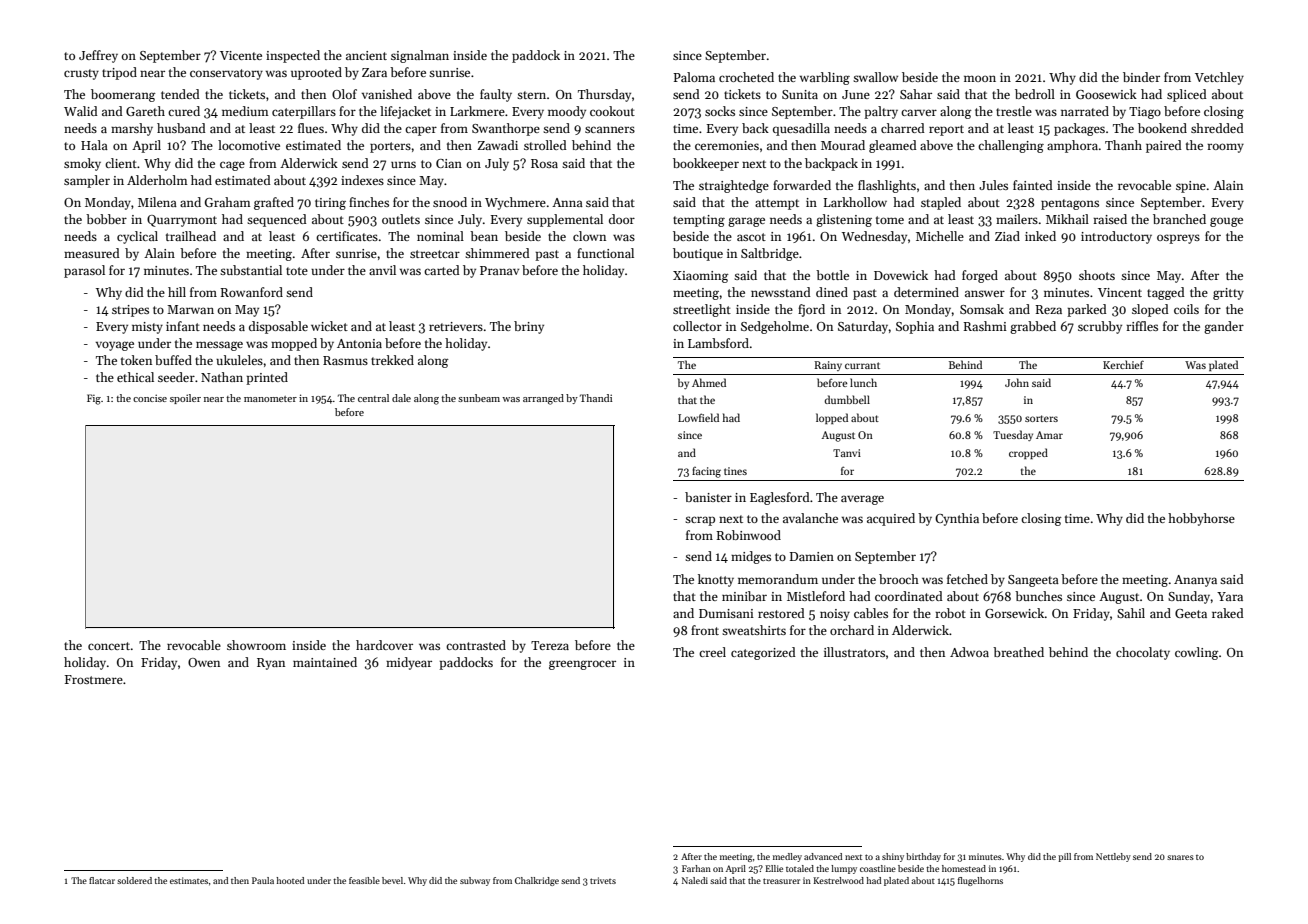  I want to click on hardcover, so click(384, 645).
